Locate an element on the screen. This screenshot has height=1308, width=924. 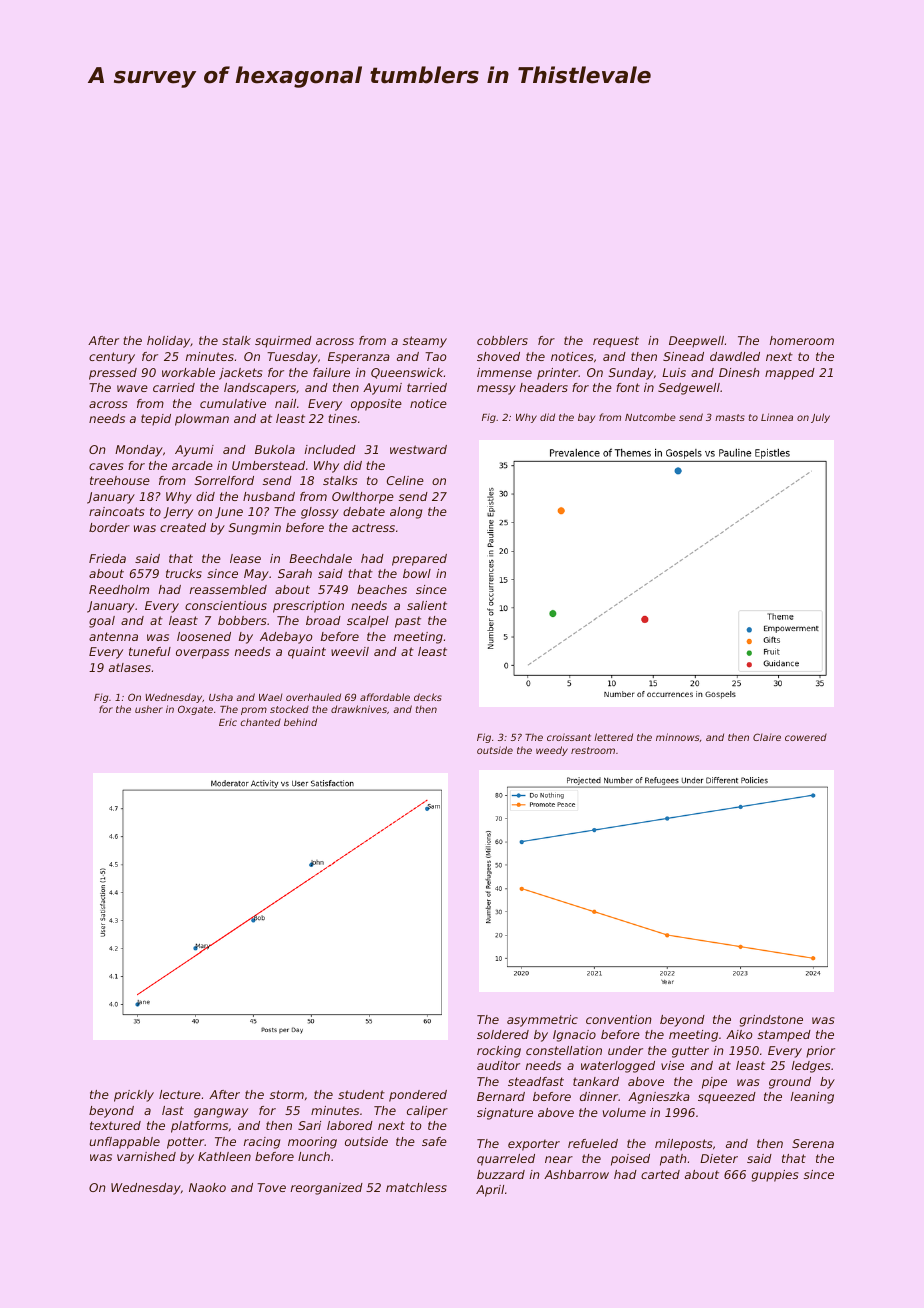
homeroom is located at coordinates (802, 340).
